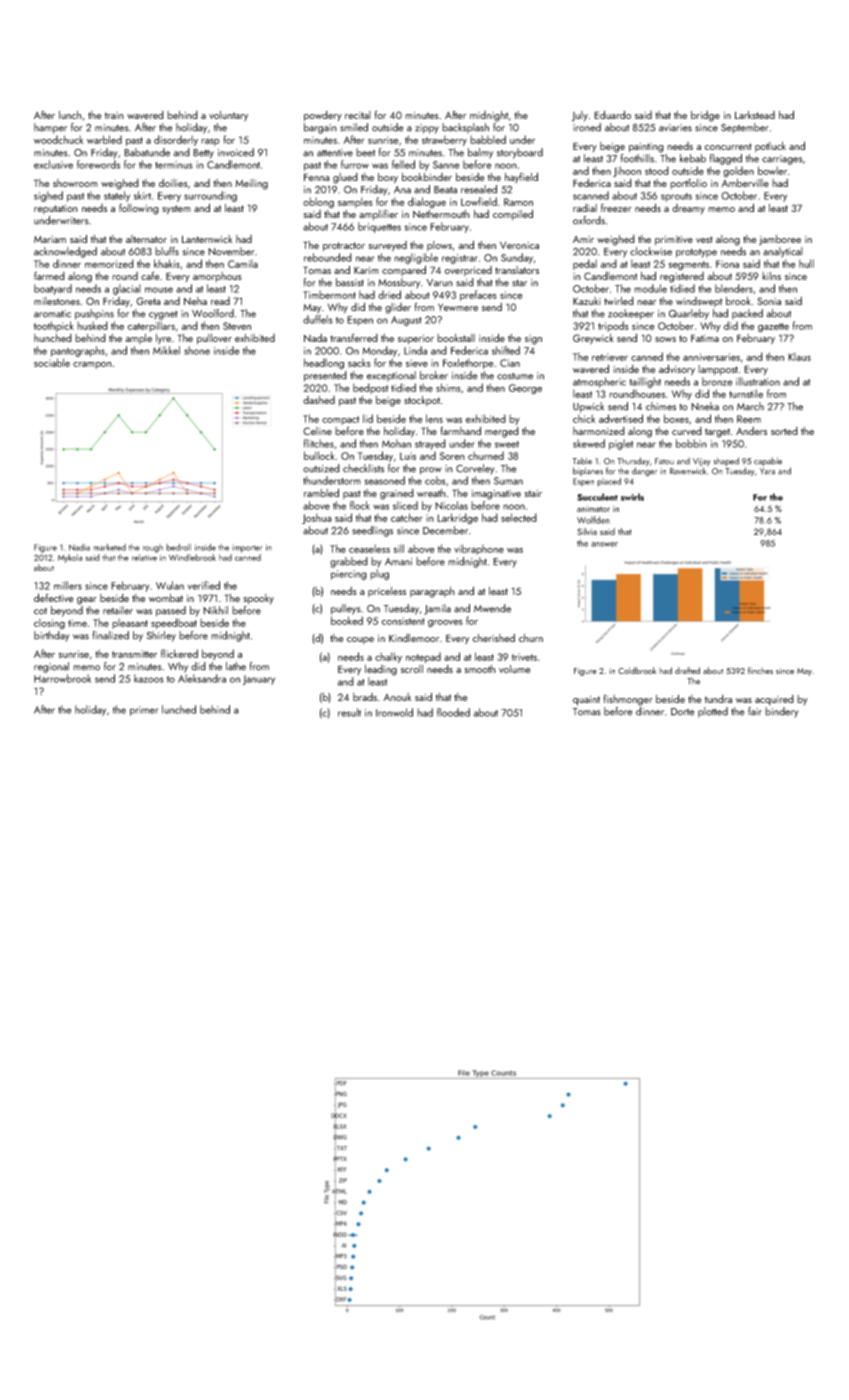  I want to click on flitches, so click(319, 443).
